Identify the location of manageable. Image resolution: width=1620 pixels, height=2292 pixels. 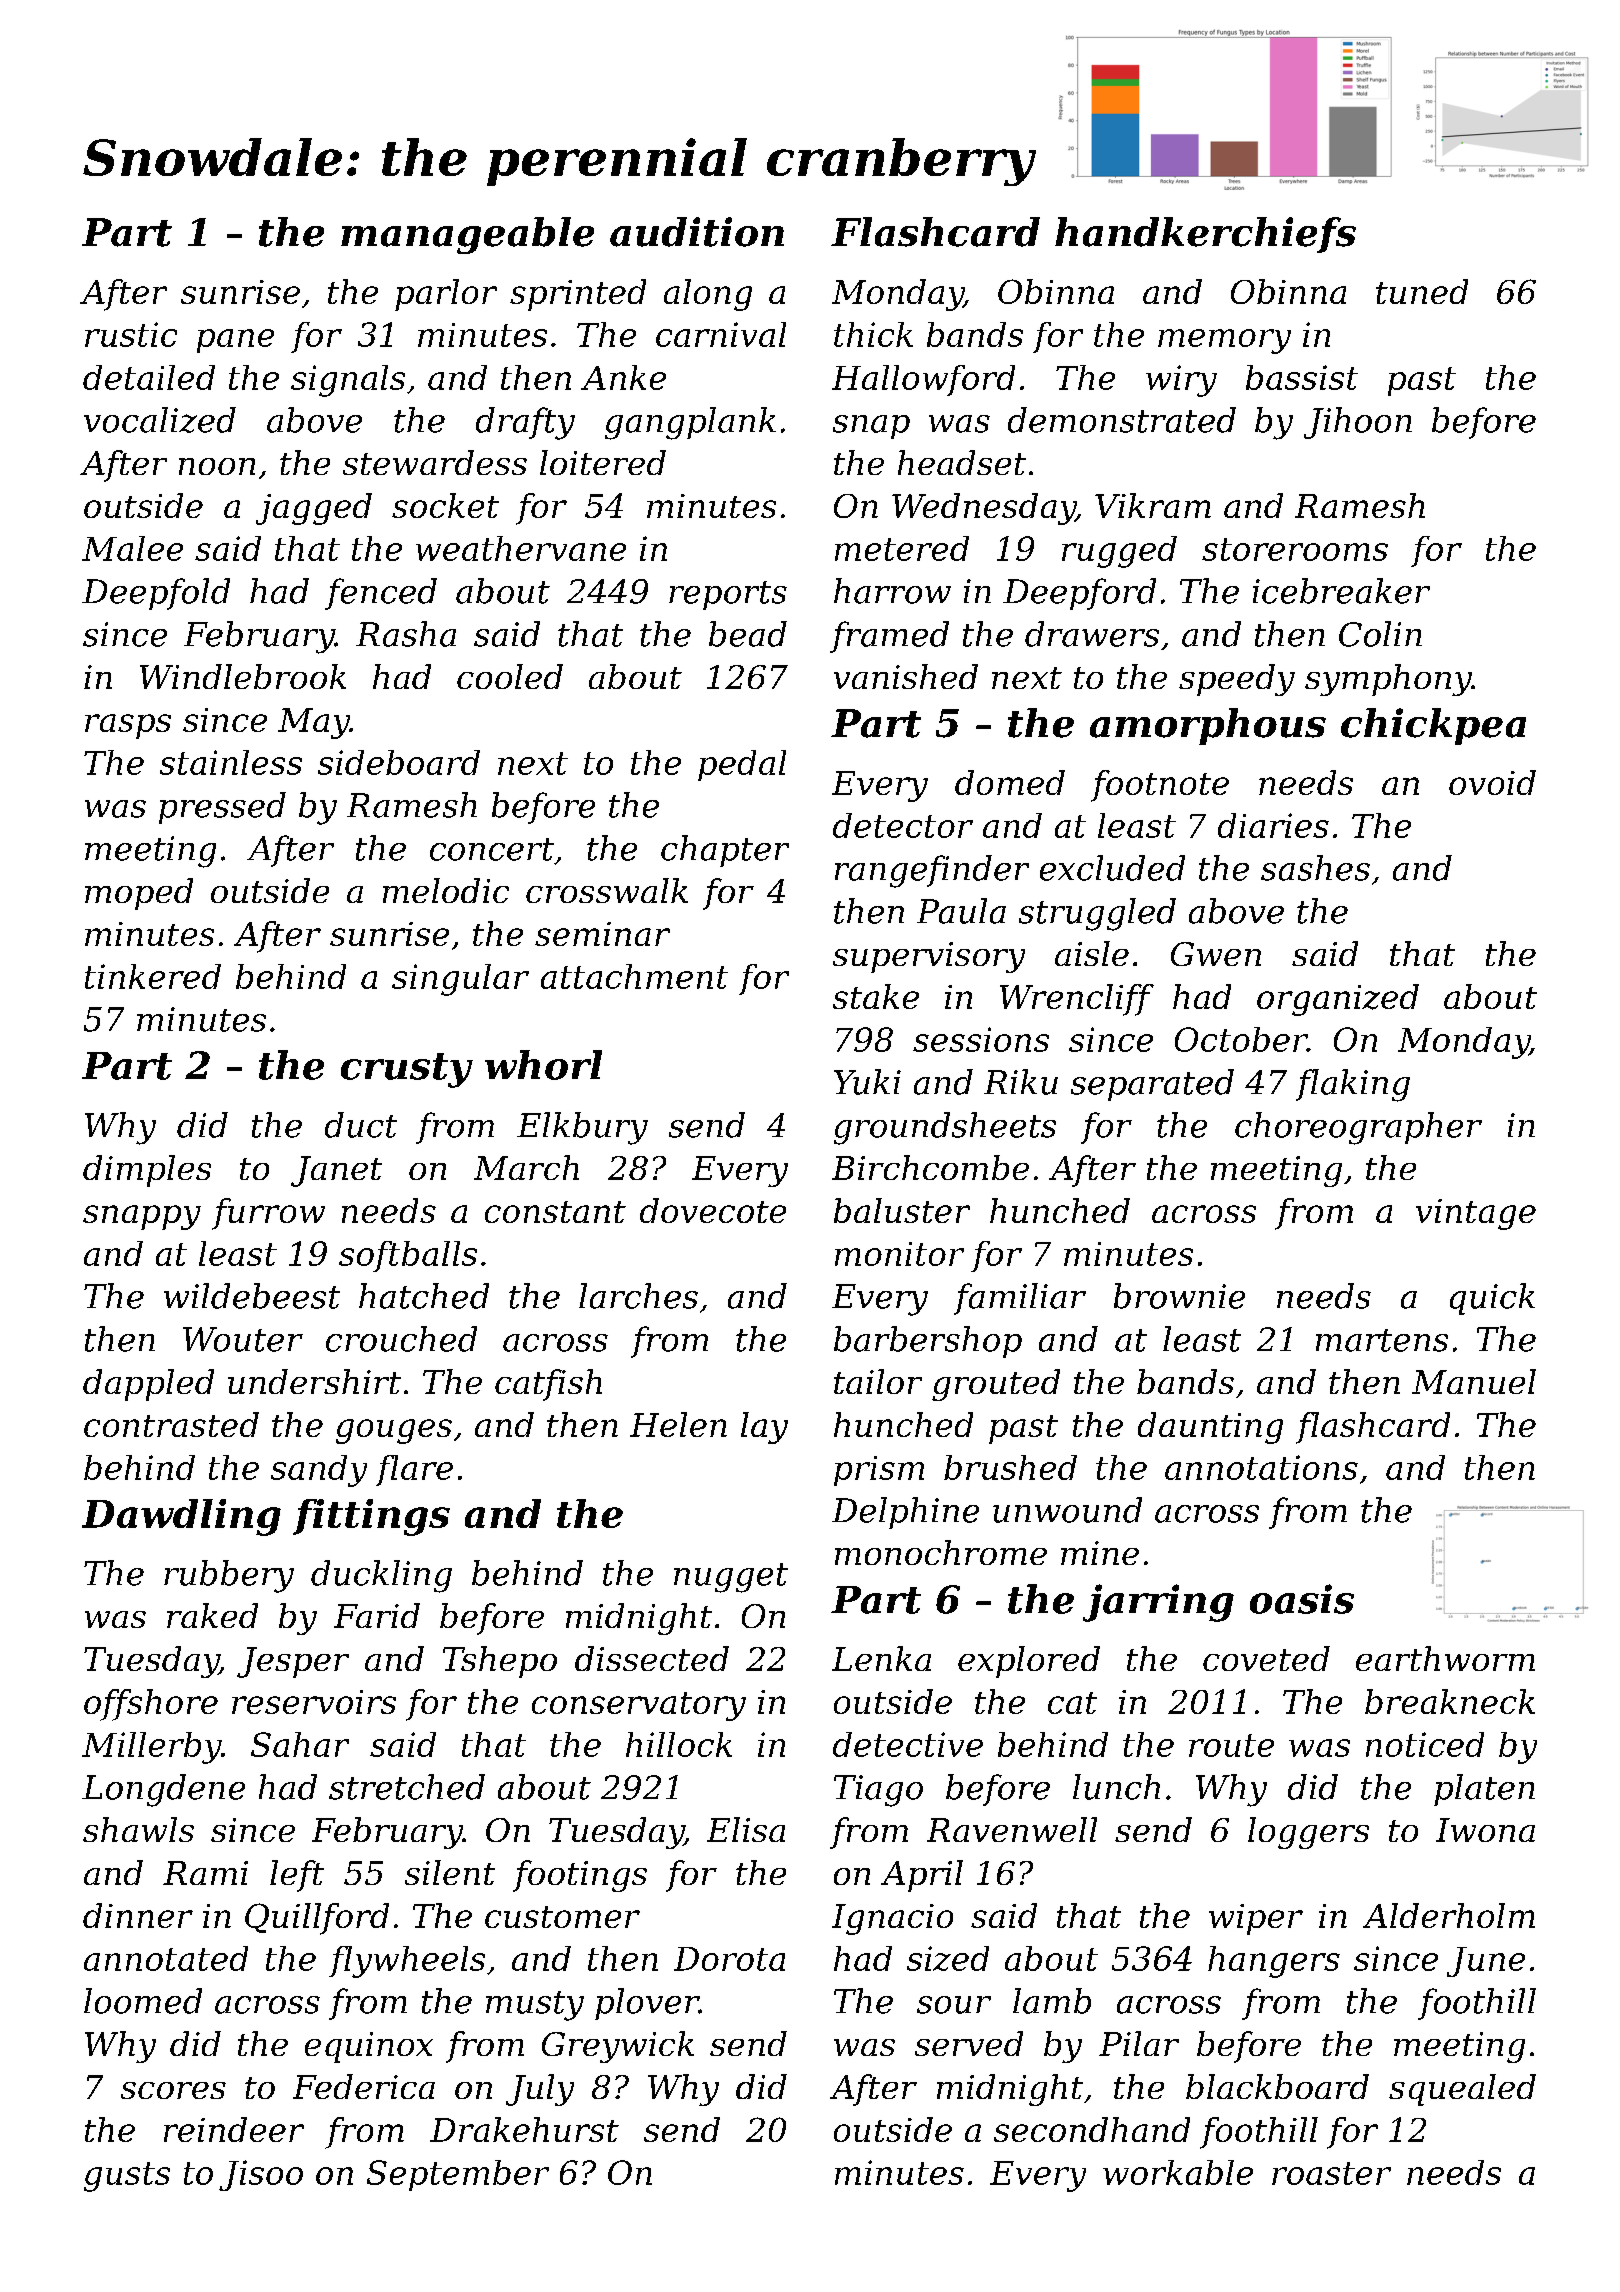
(467, 235).
